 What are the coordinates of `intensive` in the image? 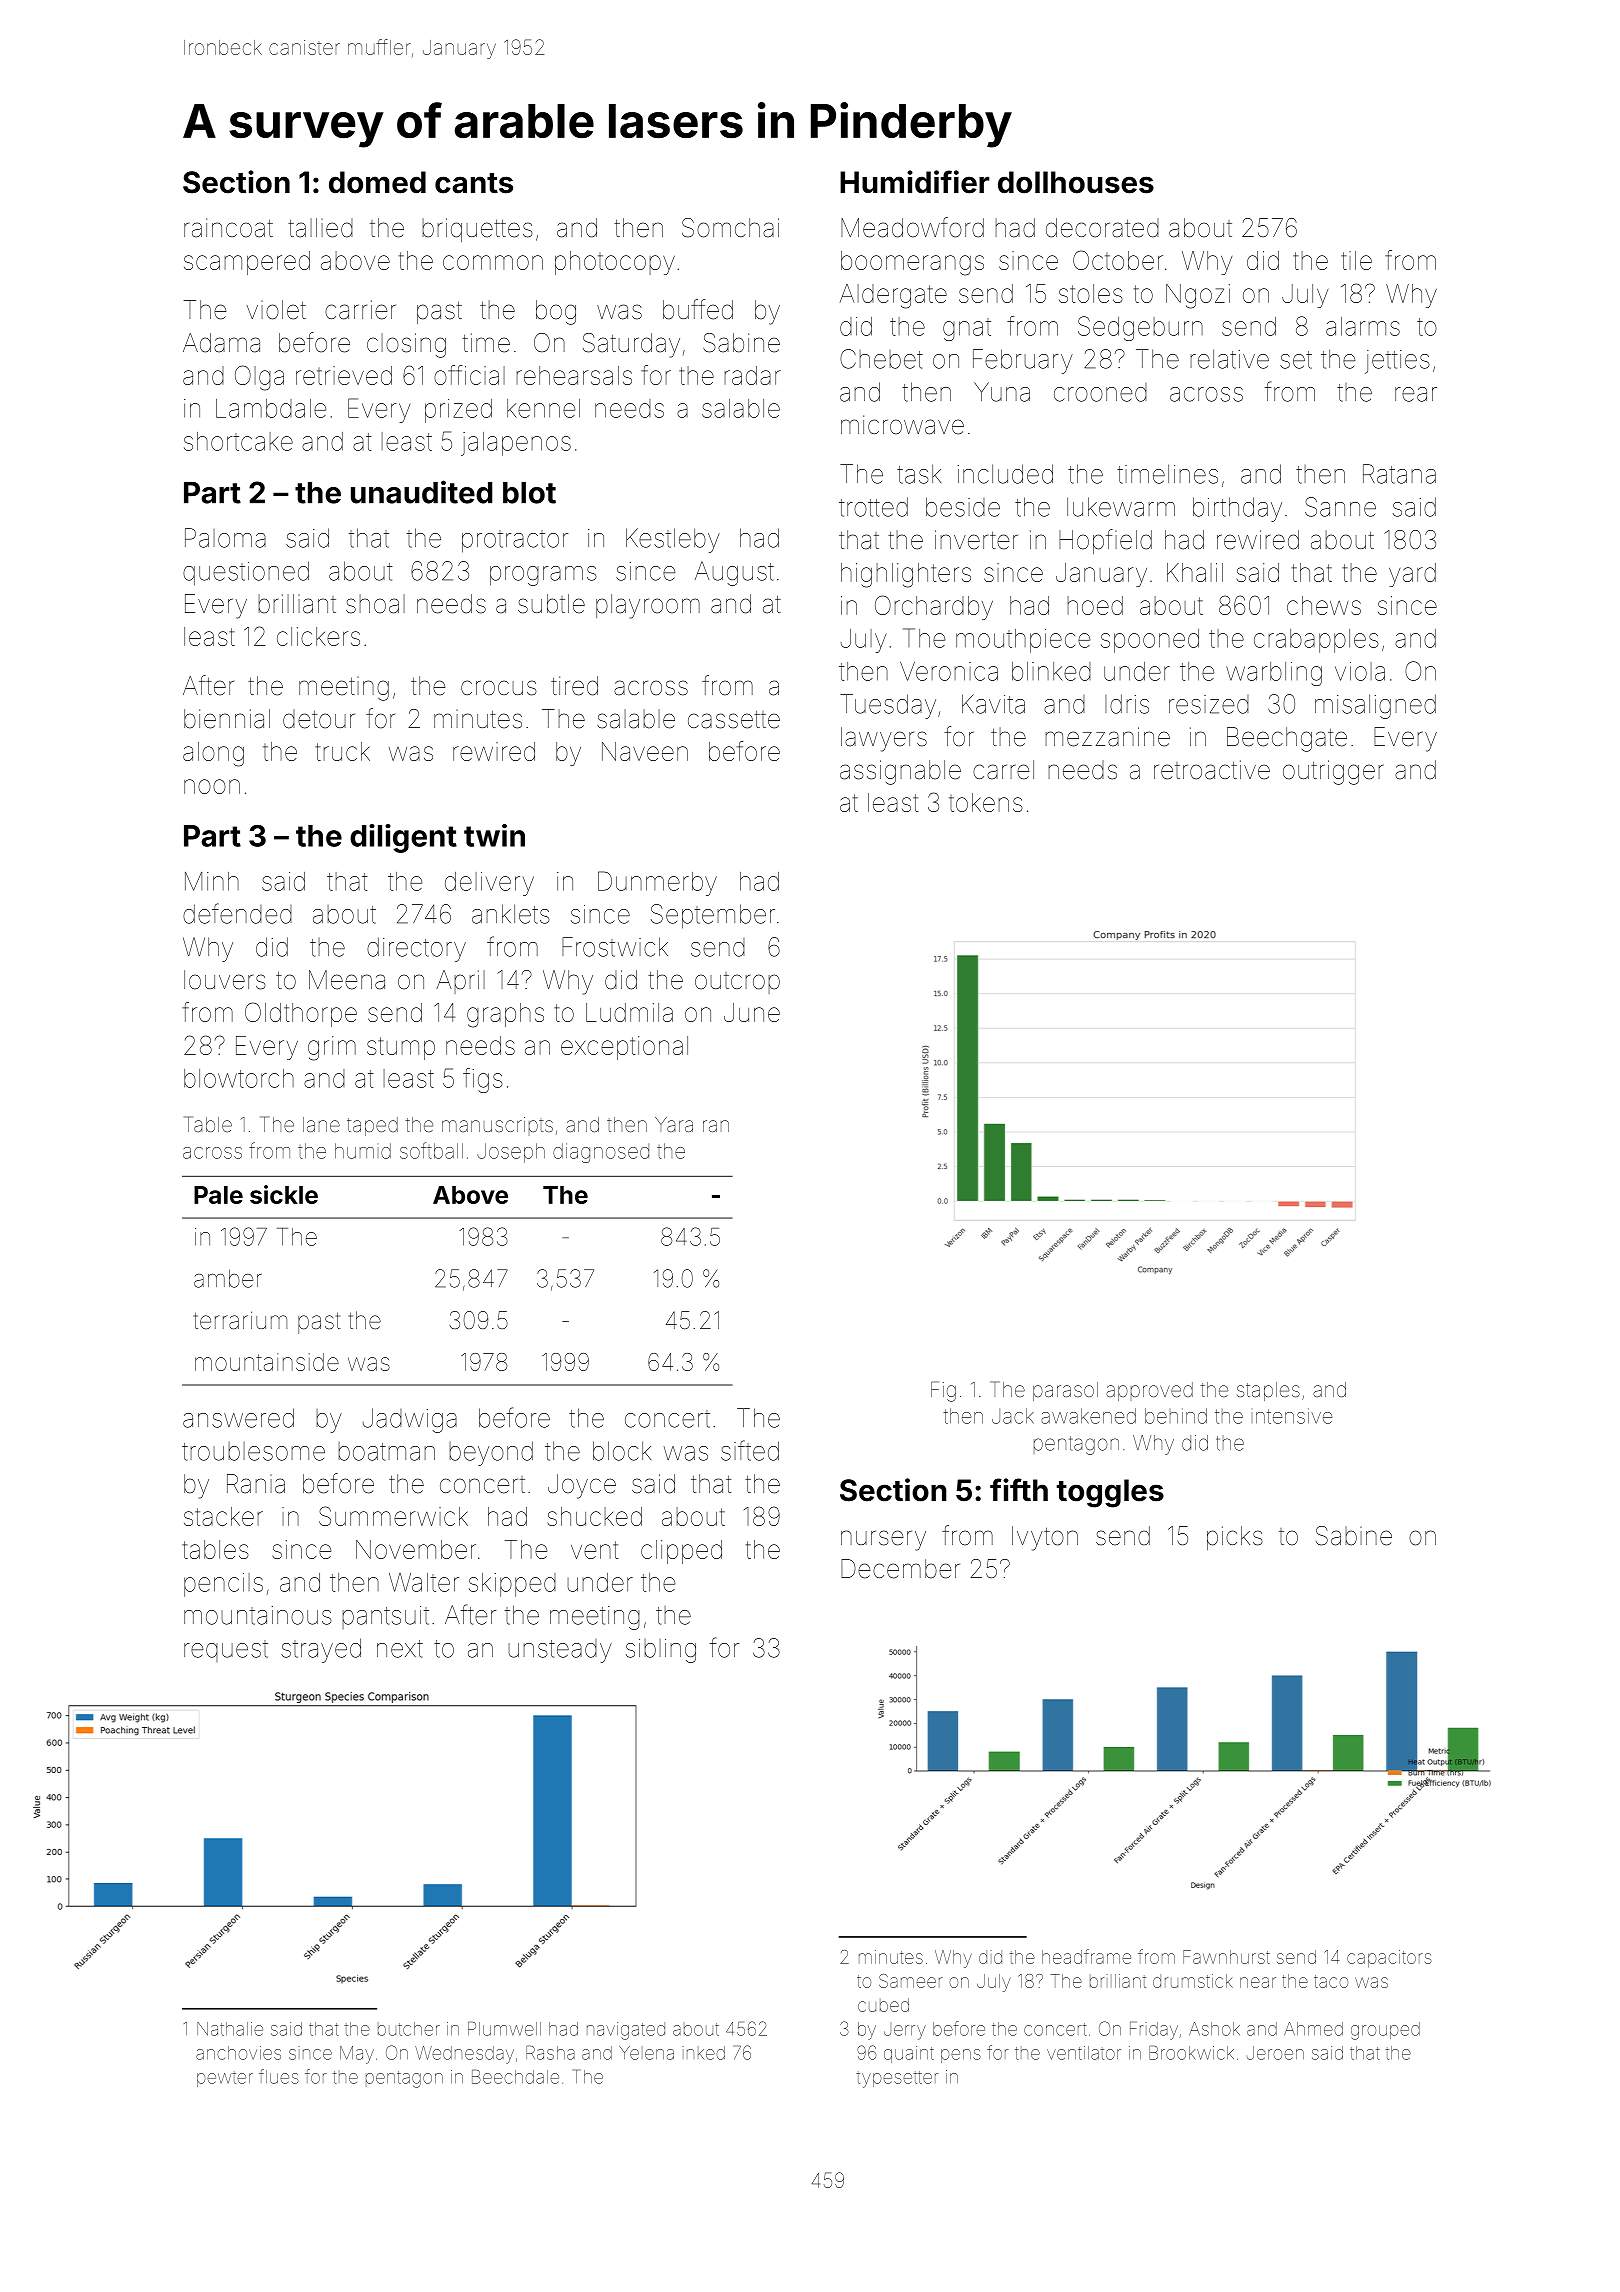 It's located at (1292, 1416).
